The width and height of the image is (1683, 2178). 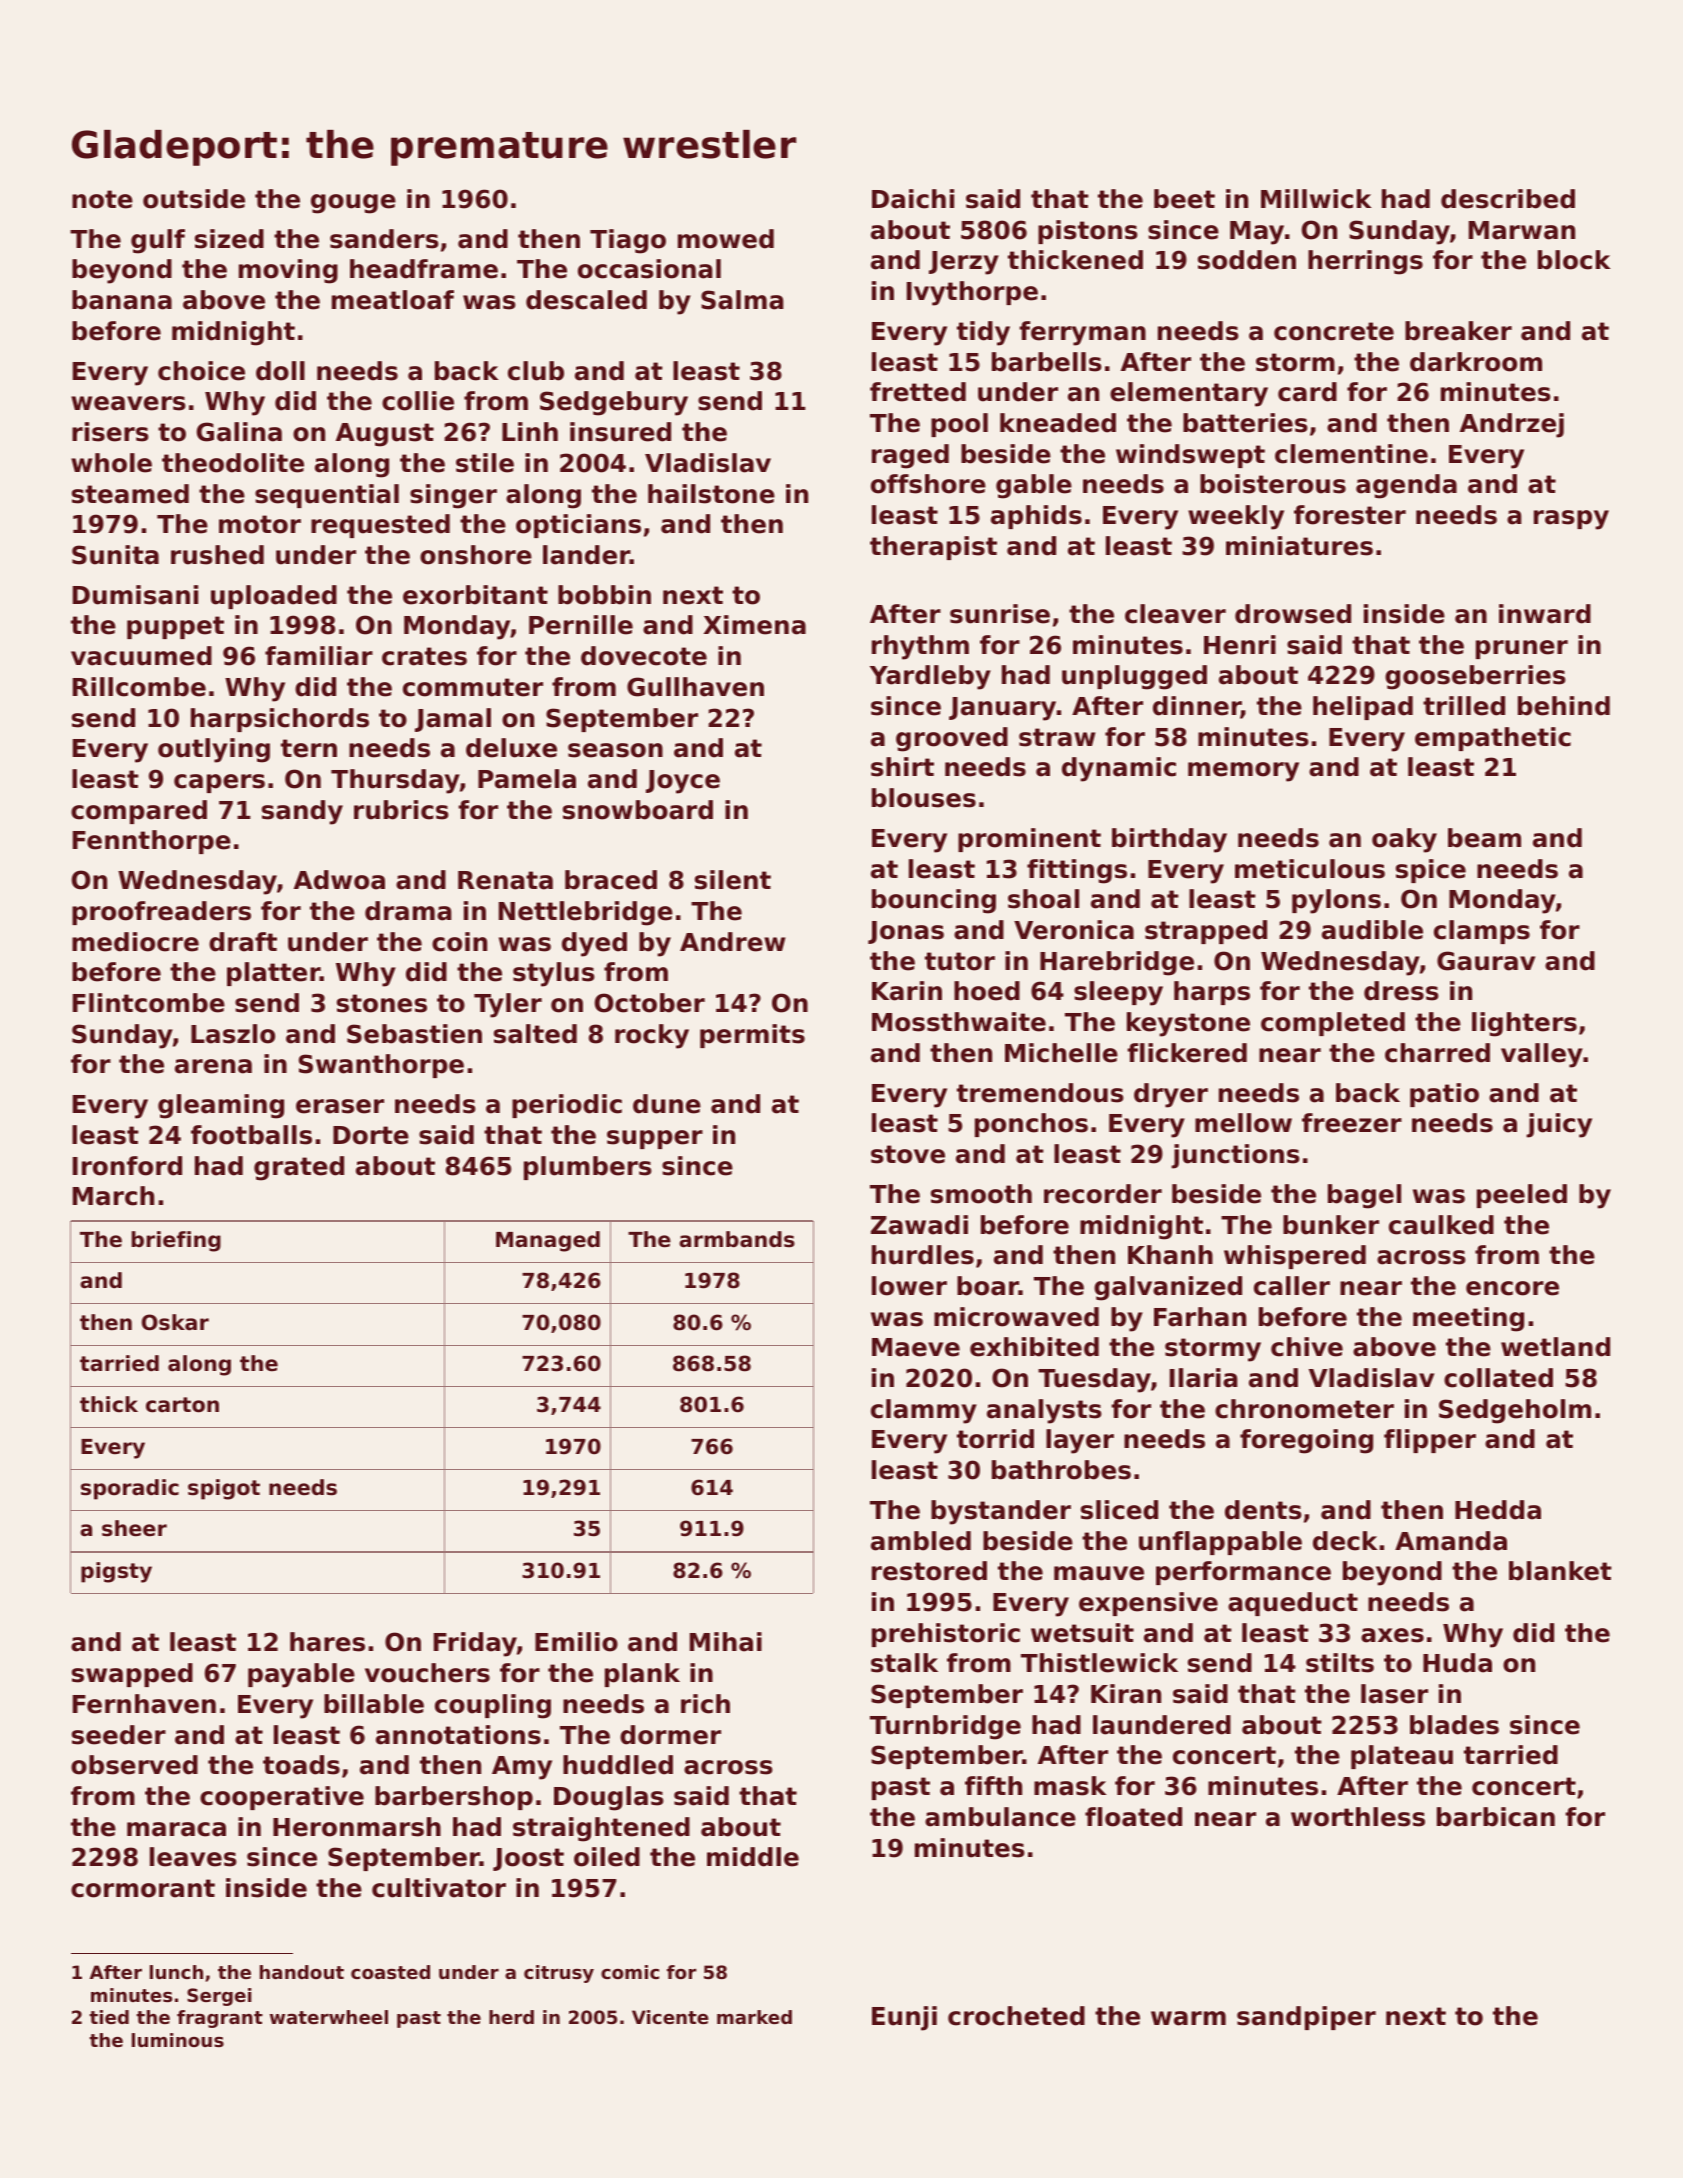 What do you see at coordinates (1430, 1441) in the image?
I see `flipper` at bounding box center [1430, 1441].
